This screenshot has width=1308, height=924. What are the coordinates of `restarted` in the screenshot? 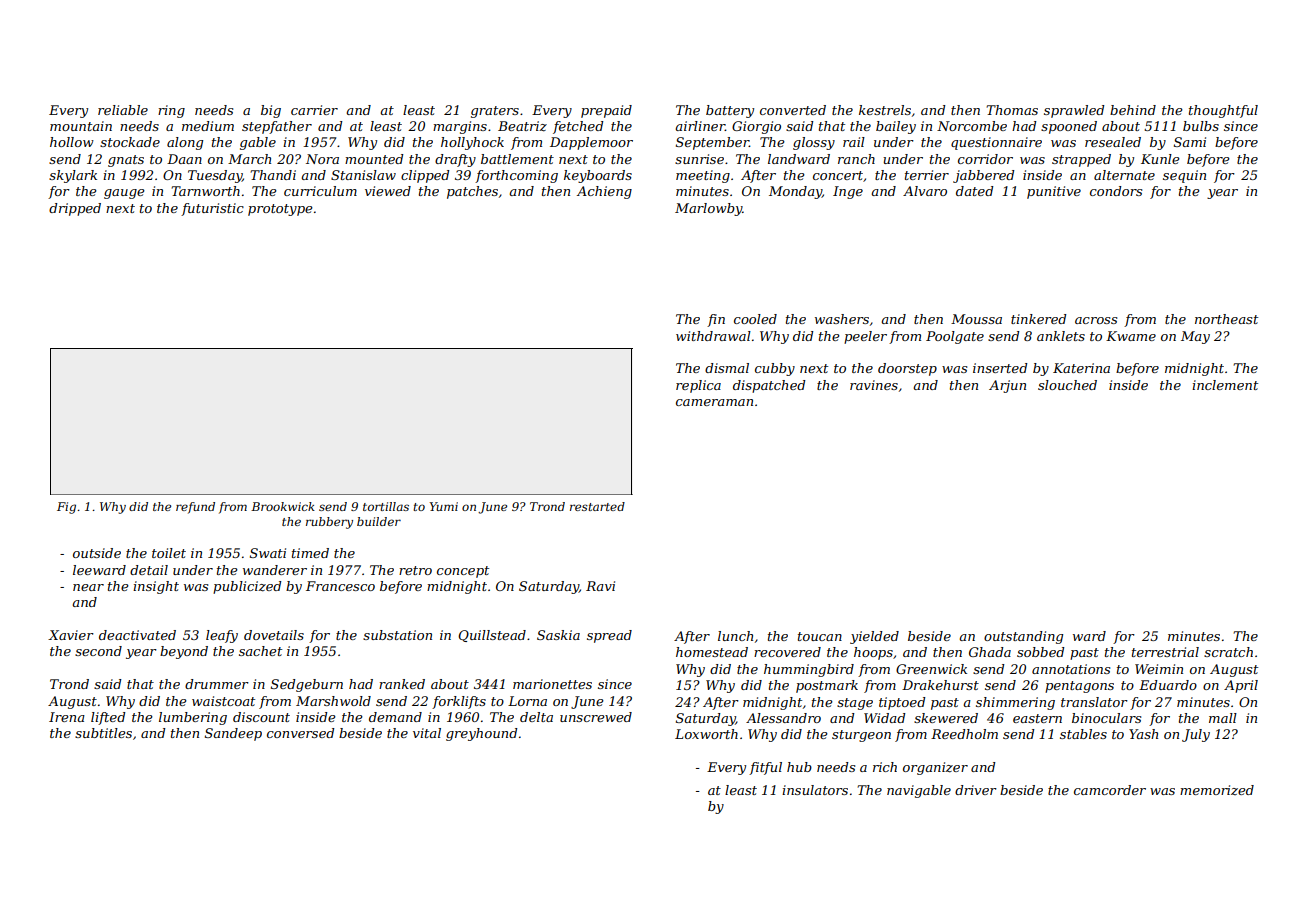 It's located at (597, 506).
